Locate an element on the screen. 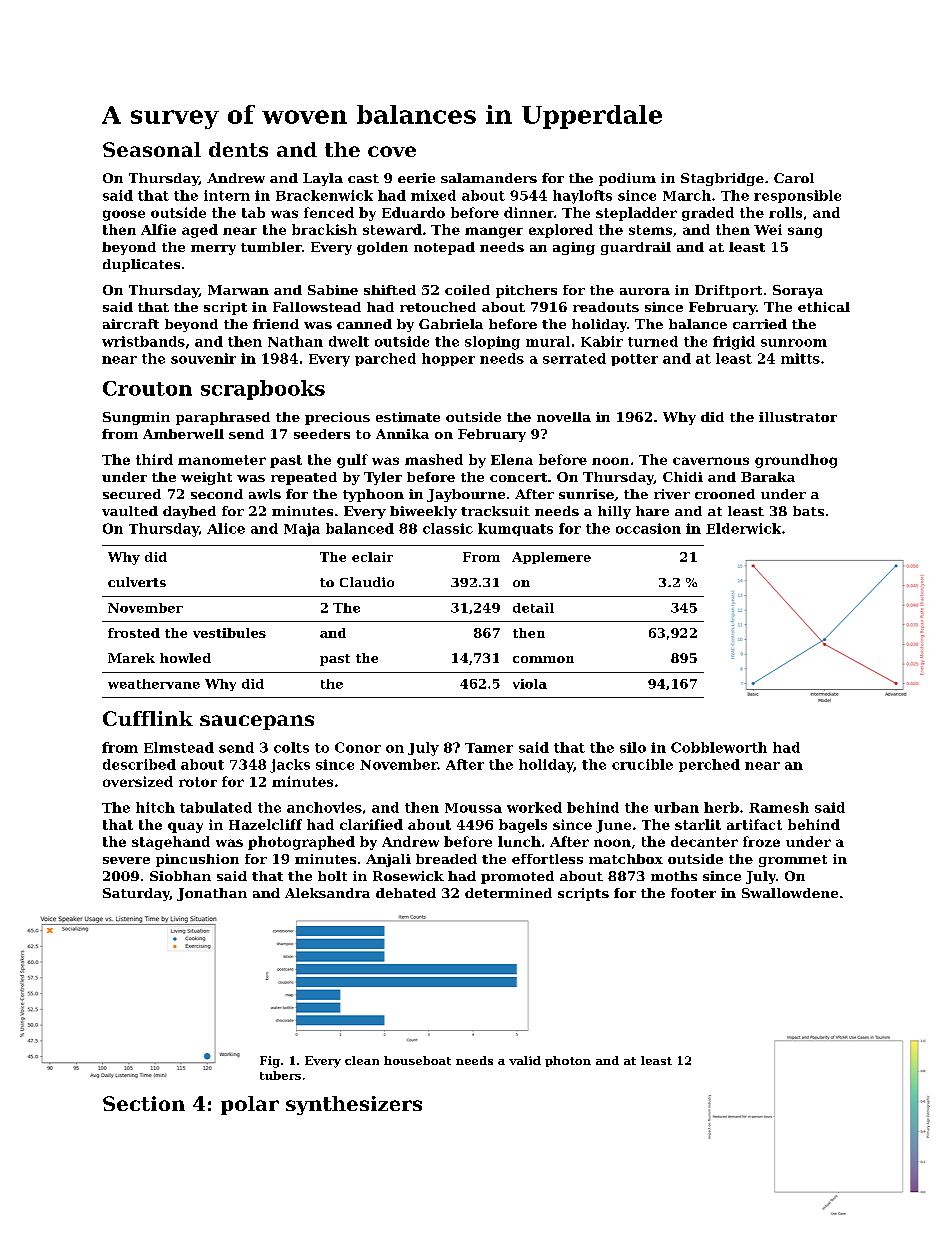 The width and height of the screenshot is (952, 1233). secured is located at coordinates (132, 494).
